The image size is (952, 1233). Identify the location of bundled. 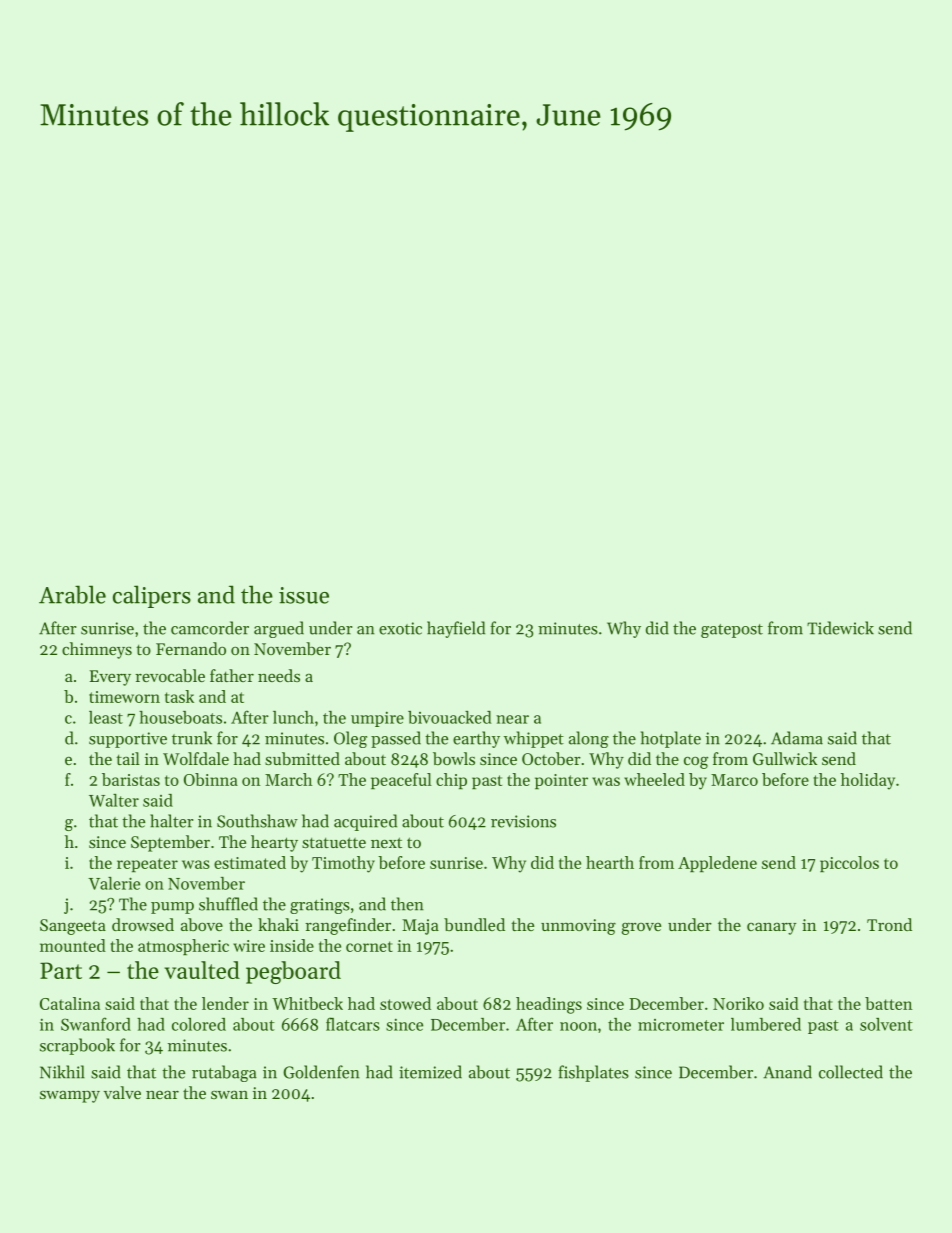
(474, 924).
